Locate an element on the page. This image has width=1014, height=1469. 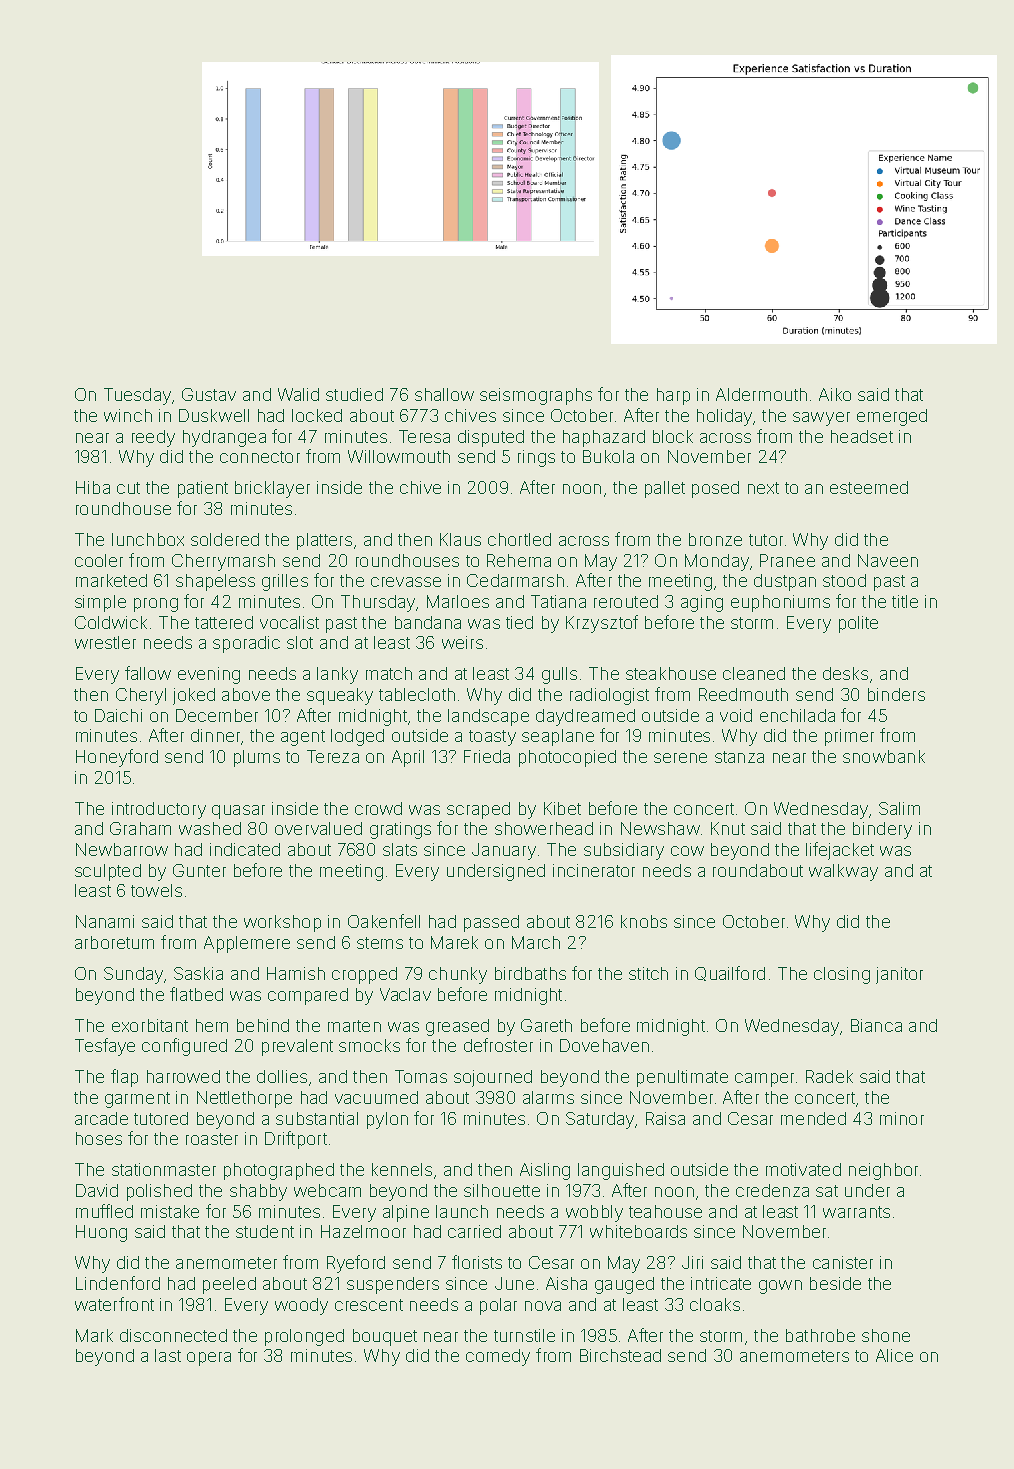
scraped is located at coordinates (478, 810).
